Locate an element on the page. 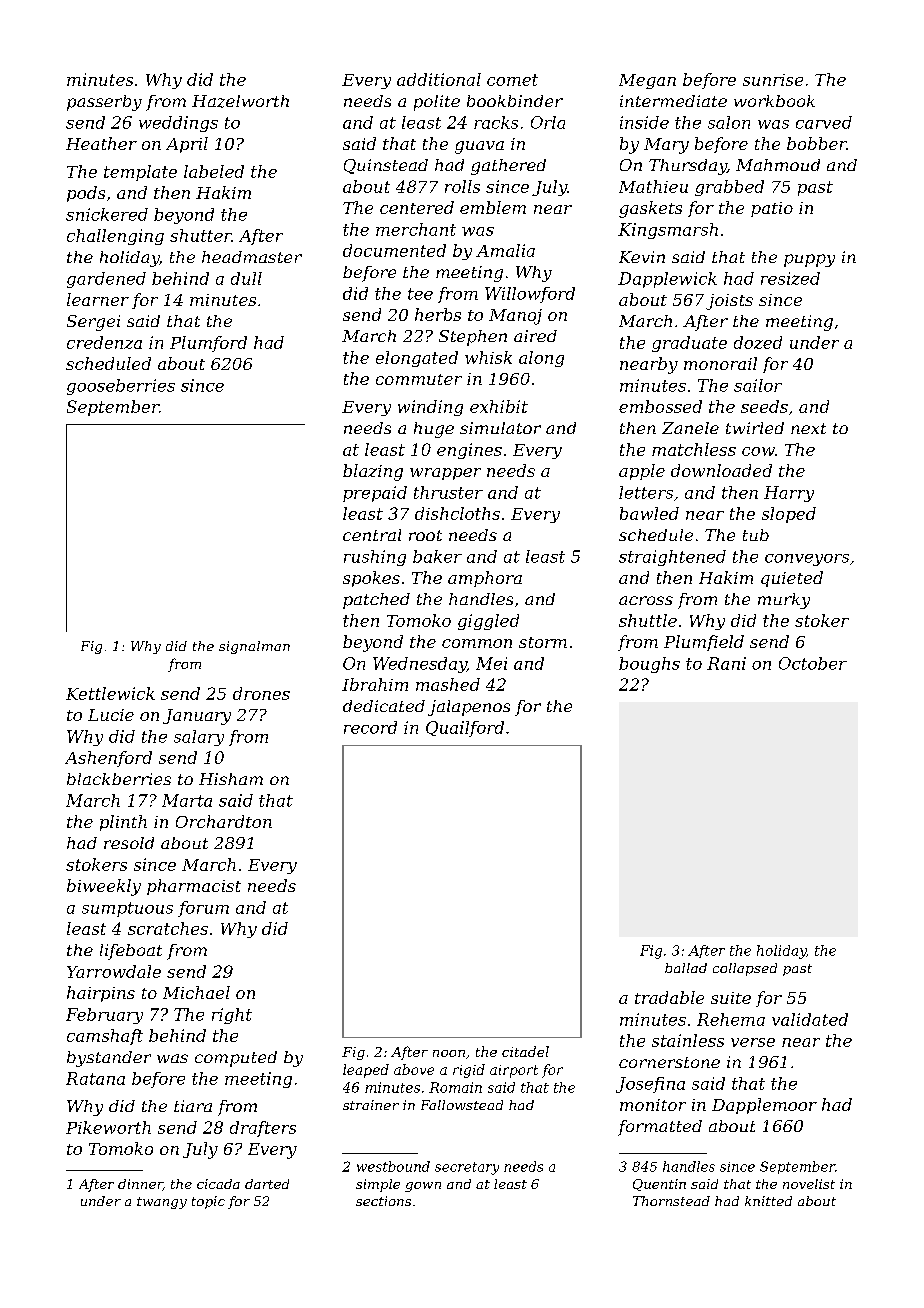  matchless is located at coordinates (694, 449).
